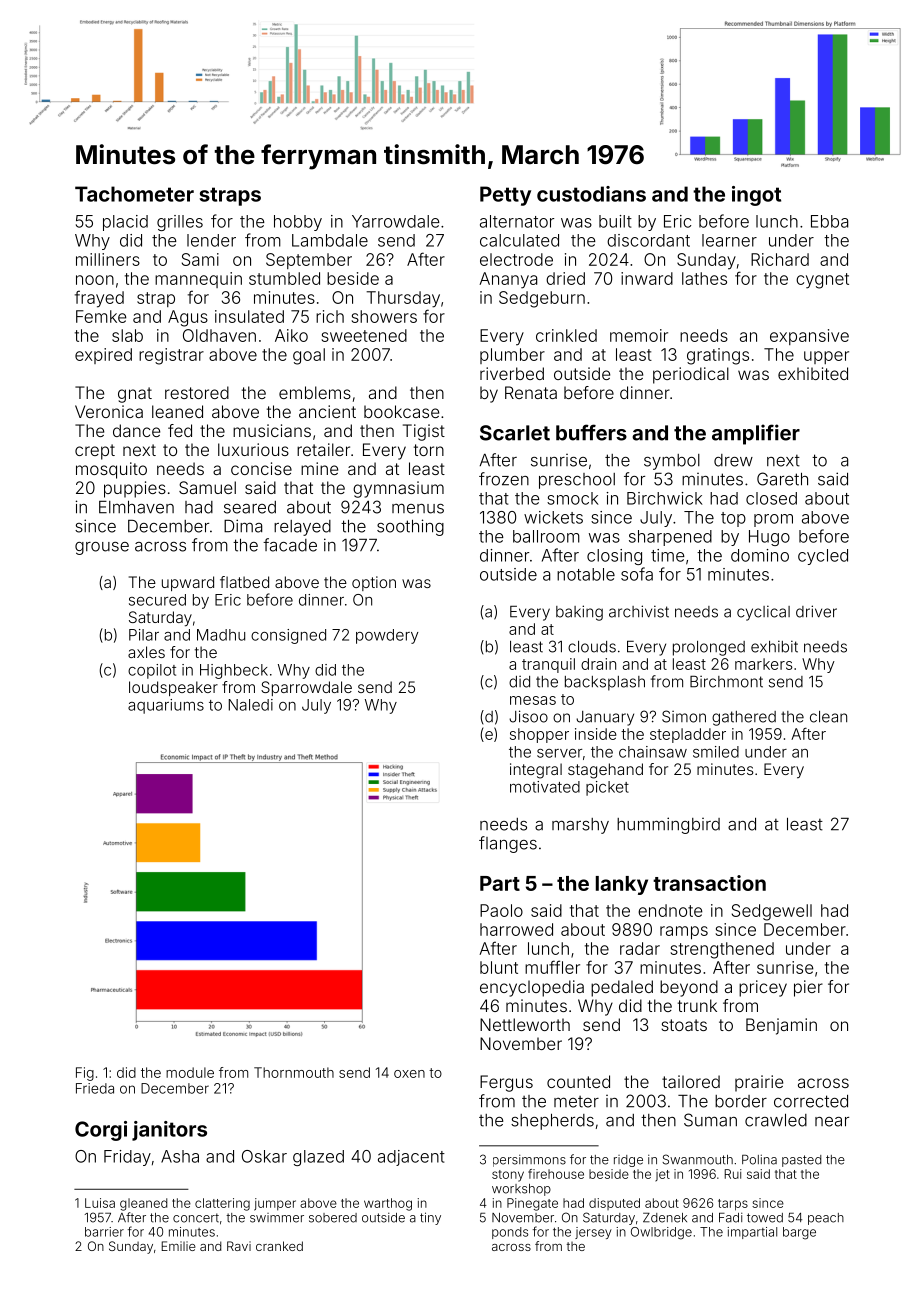 The width and height of the screenshot is (924, 1314). I want to click on corrected, so click(811, 1101).
